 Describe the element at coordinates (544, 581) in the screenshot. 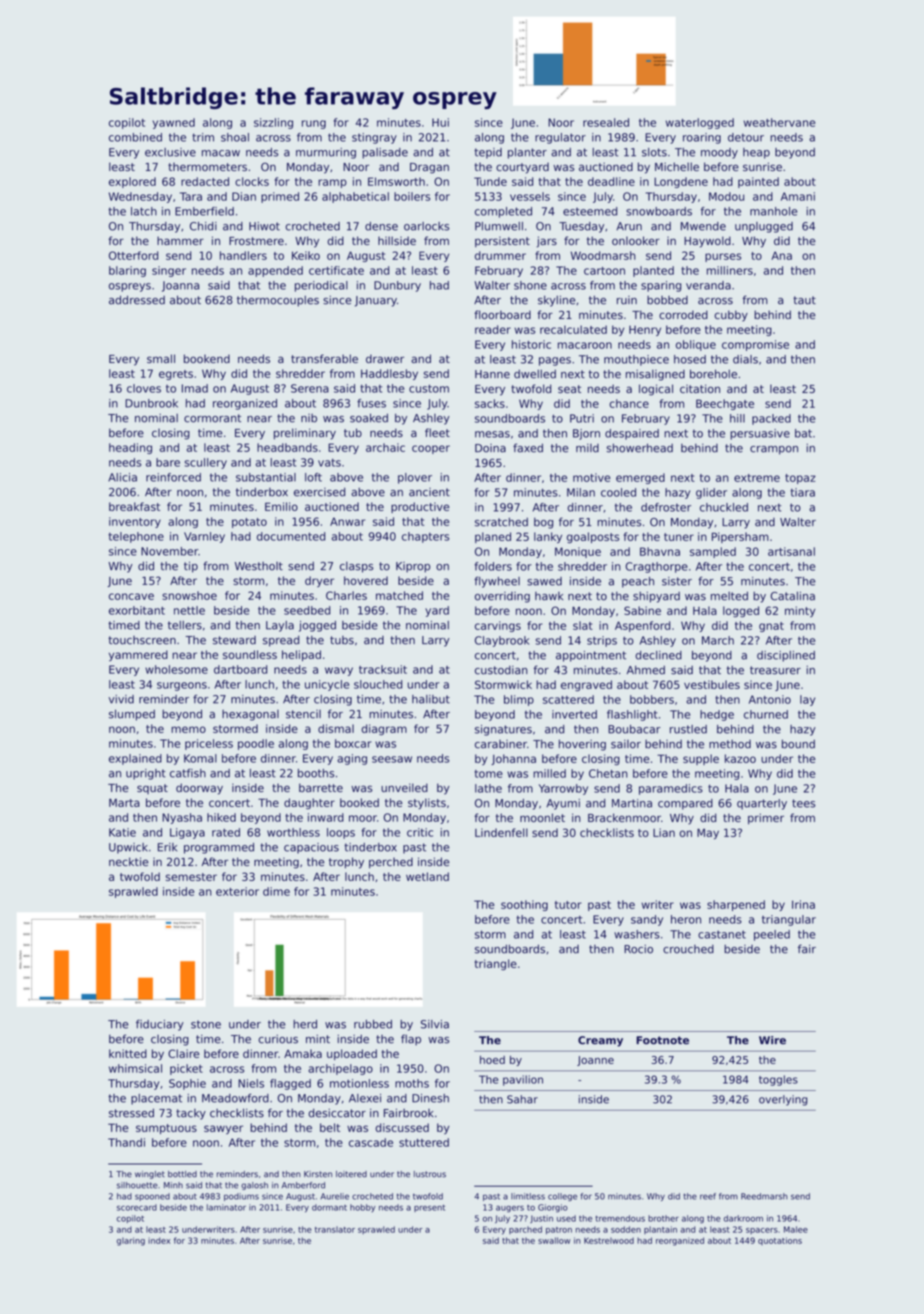

I see `sawed` at that location.
